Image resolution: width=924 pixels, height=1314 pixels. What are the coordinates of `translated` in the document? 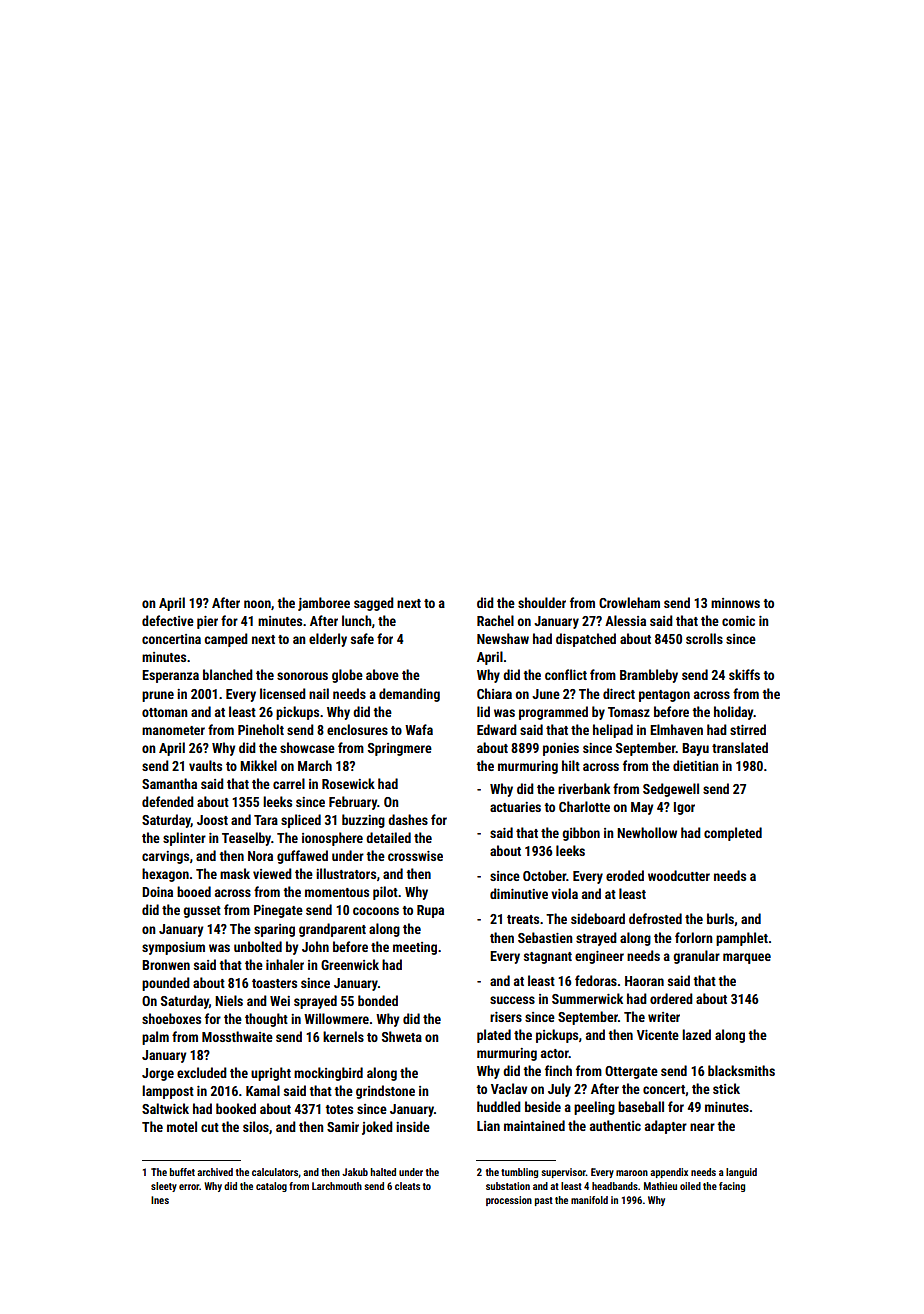 It's located at (740, 747).
